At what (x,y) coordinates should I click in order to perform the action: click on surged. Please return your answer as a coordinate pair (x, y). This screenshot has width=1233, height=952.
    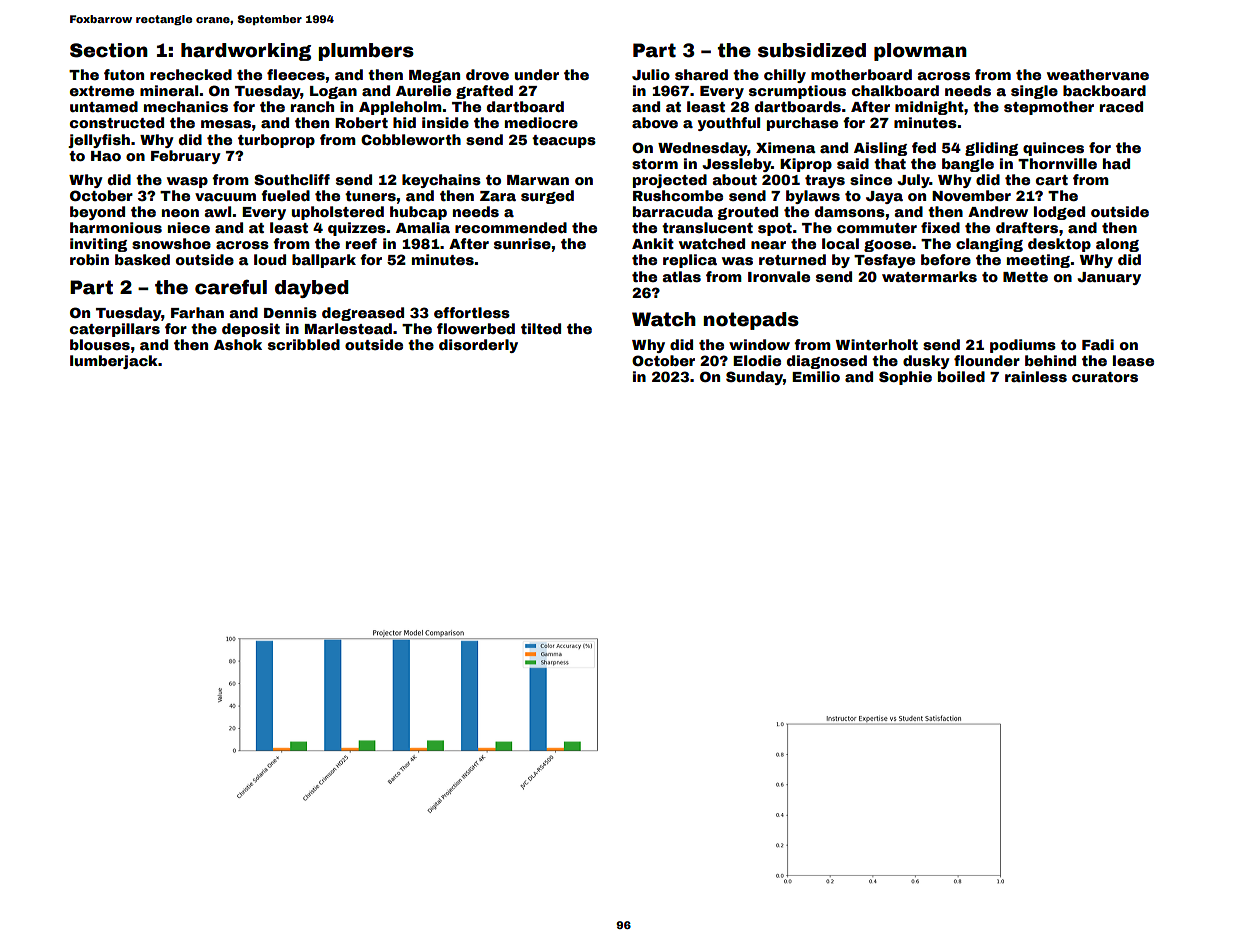
    Looking at the image, I should click on (547, 197).
